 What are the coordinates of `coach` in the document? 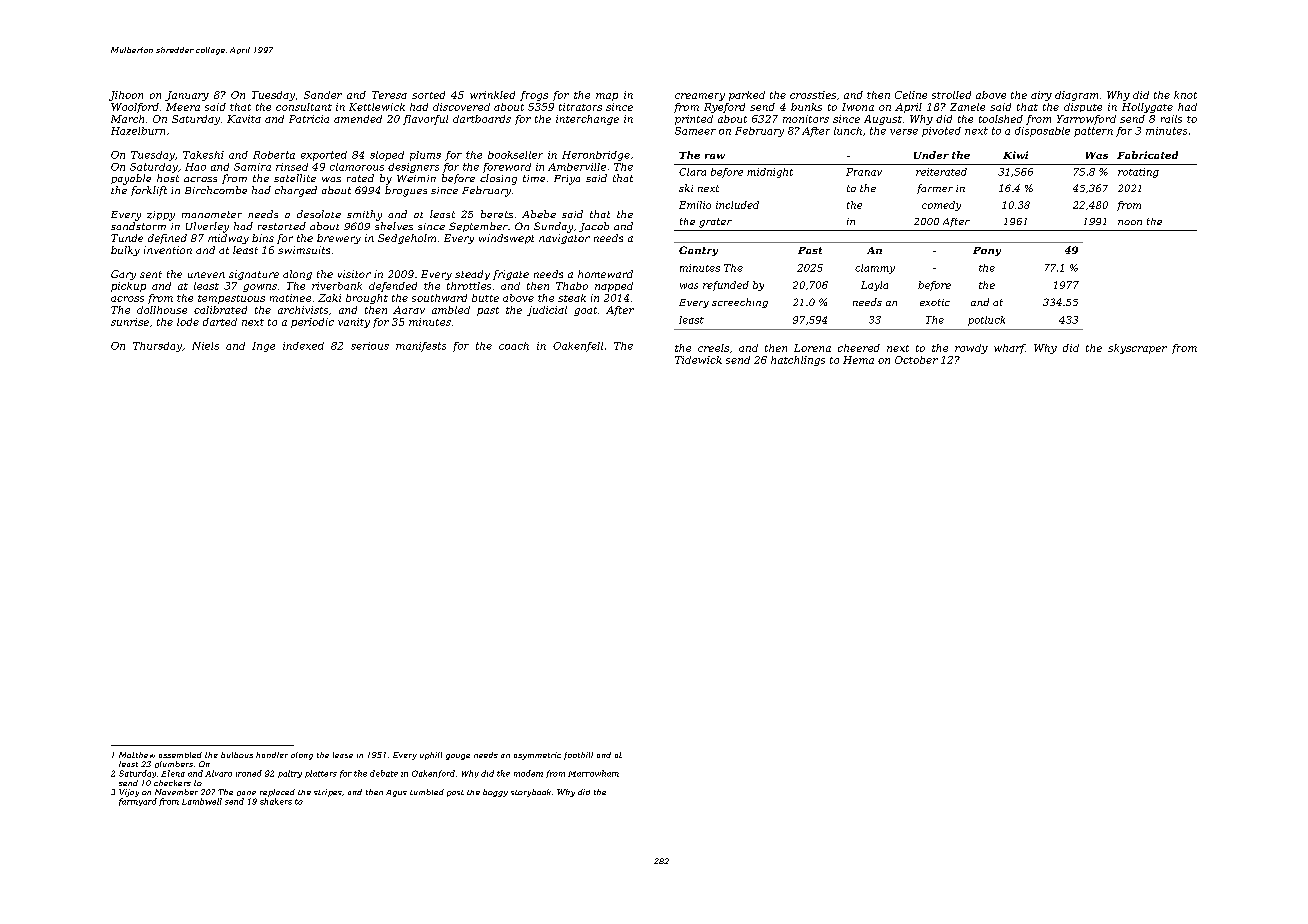 It's located at (514, 346).
